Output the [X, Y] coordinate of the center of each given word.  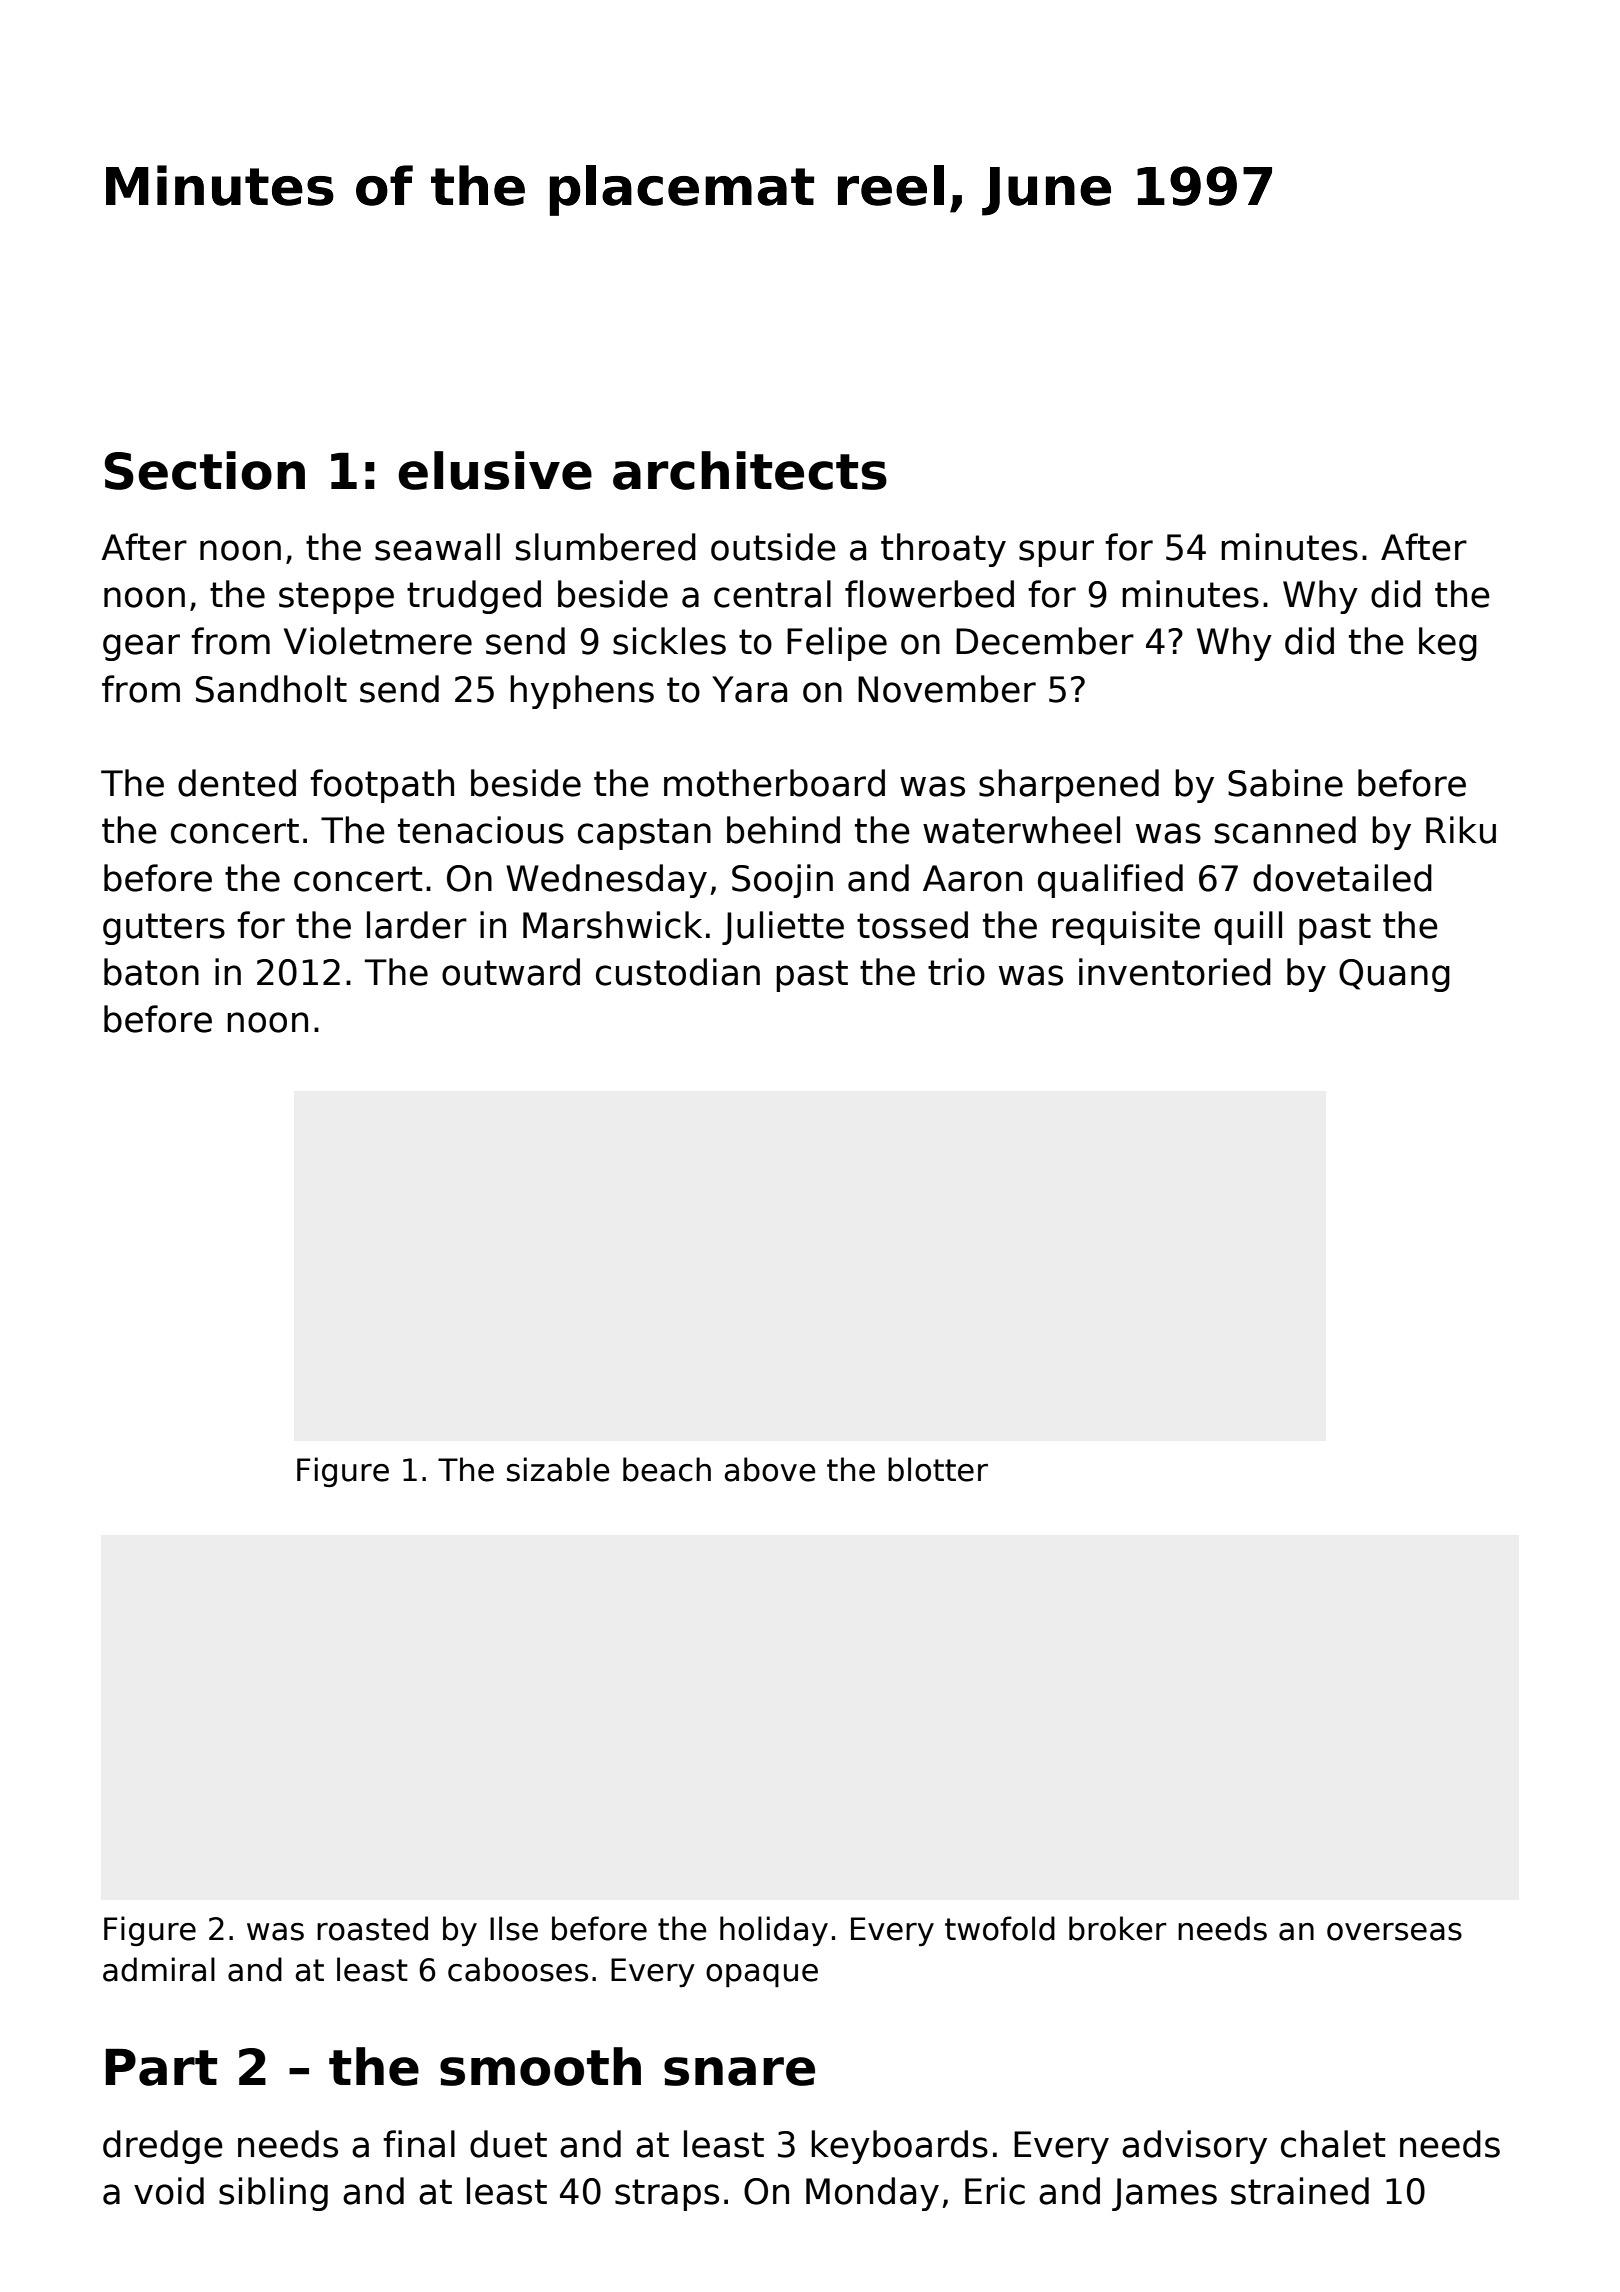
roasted [372, 1928]
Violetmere [378, 641]
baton [151, 972]
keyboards [899, 2147]
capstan [644, 834]
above [770, 1469]
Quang [1394, 975]
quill [1248, 928]
